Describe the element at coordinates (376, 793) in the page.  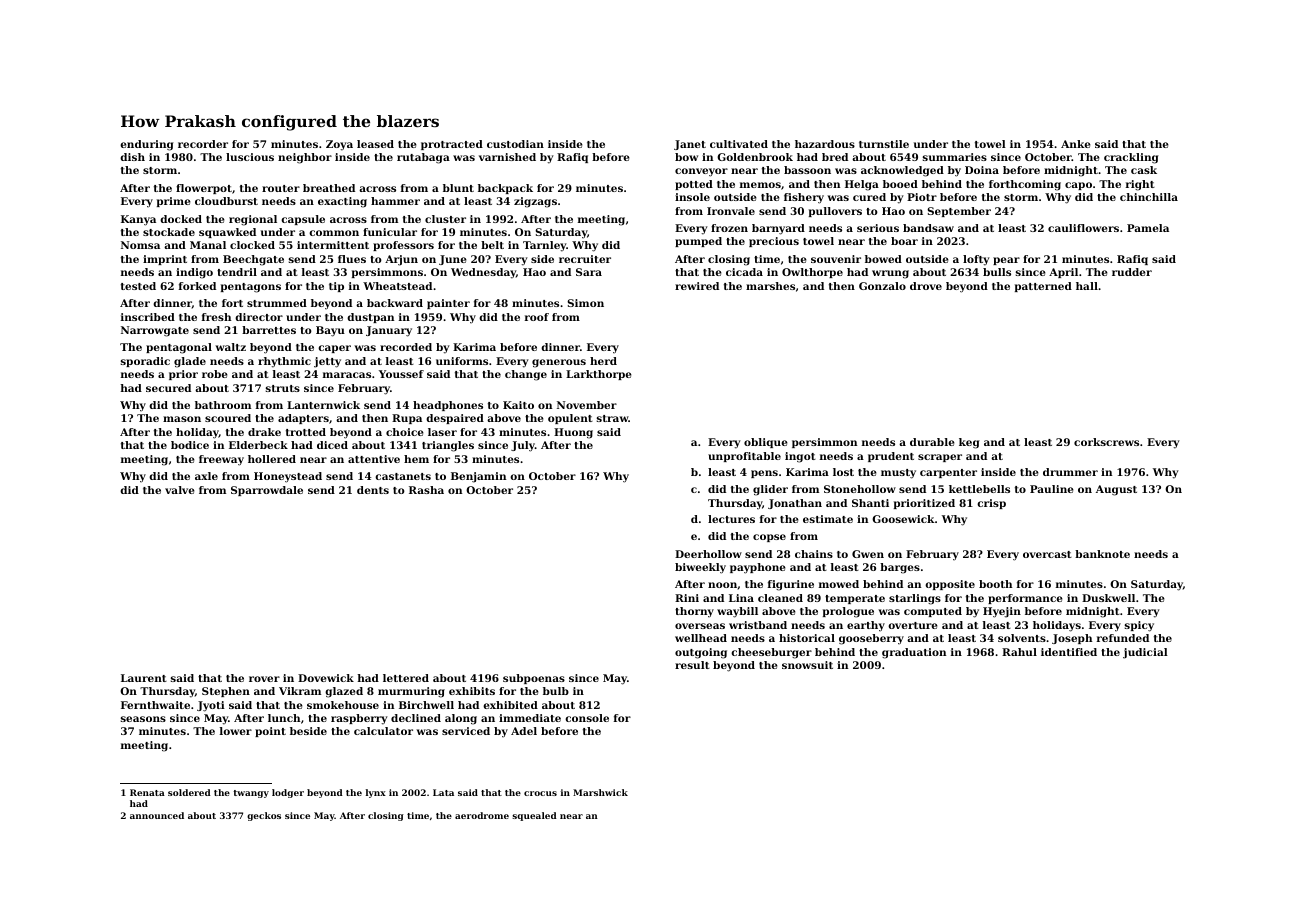
I see `lynx` at that location.
